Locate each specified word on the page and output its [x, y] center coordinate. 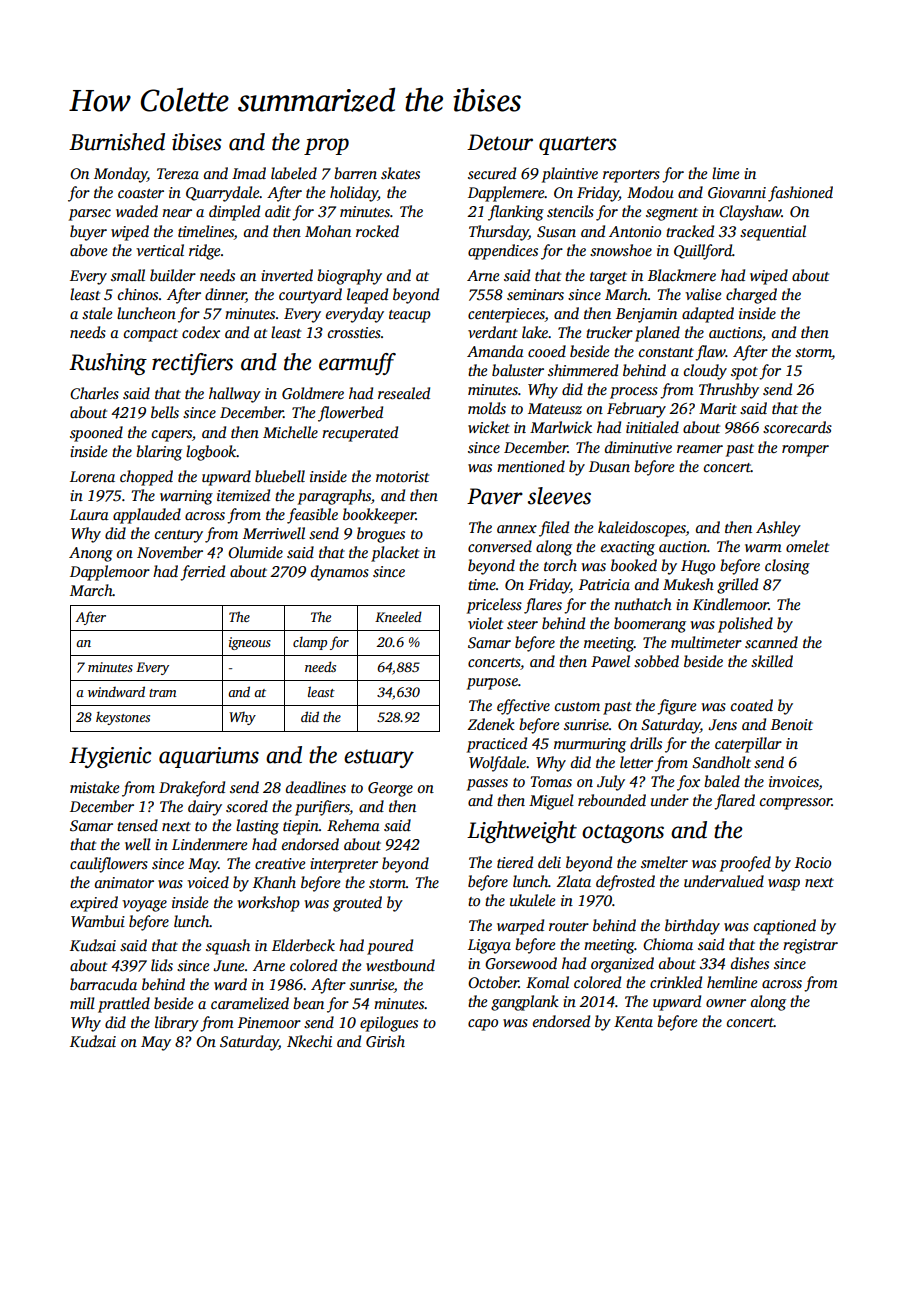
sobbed [656, 661]
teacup [410, 316]
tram [162, 693]
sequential [773, 233]
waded [137, 211]
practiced [497, 745]
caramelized [250, 1003]
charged [751, 296]
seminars [535, 294]
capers [172, 436]
